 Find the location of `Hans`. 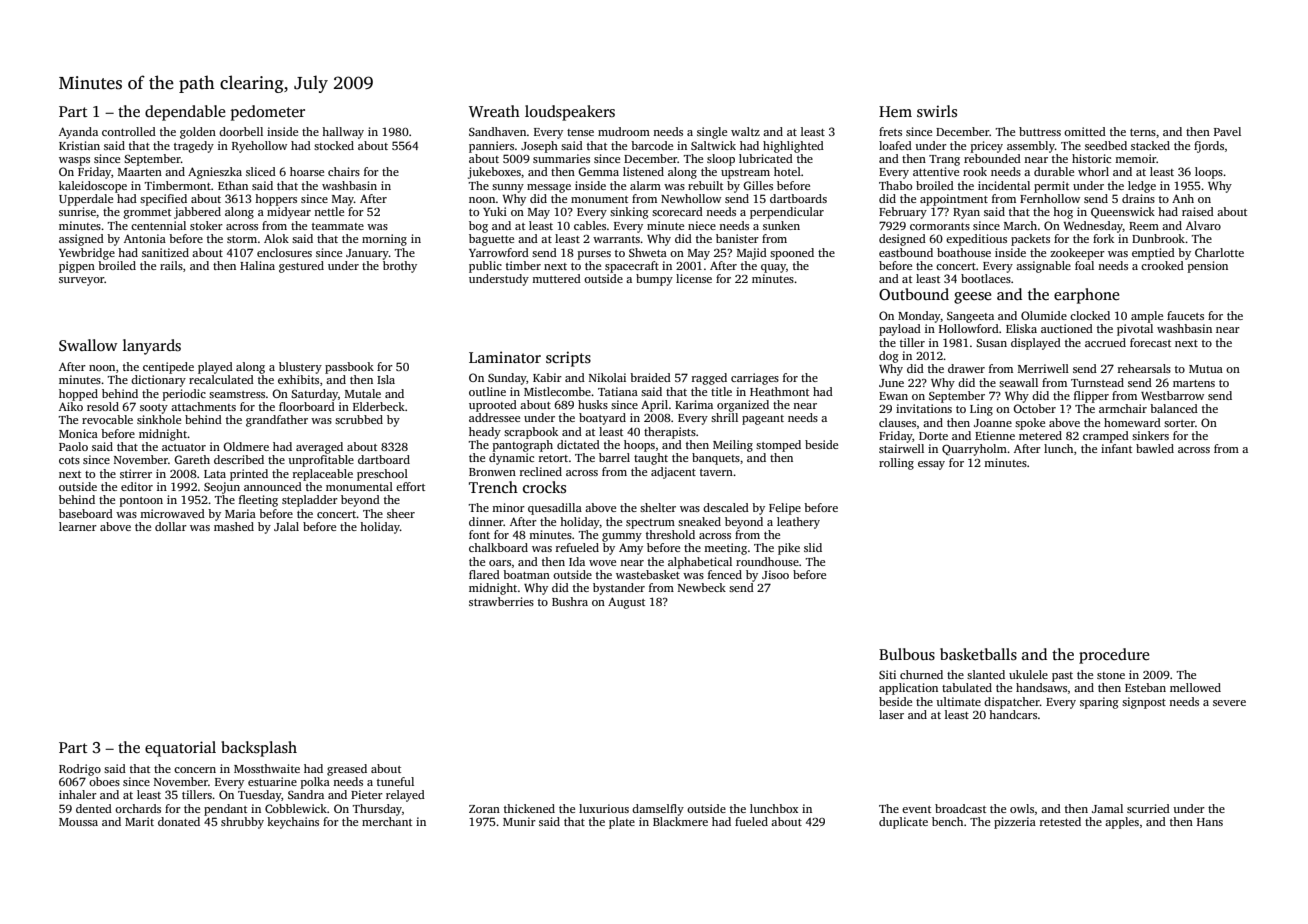

Hans is located at coordinates (1210, 822).
